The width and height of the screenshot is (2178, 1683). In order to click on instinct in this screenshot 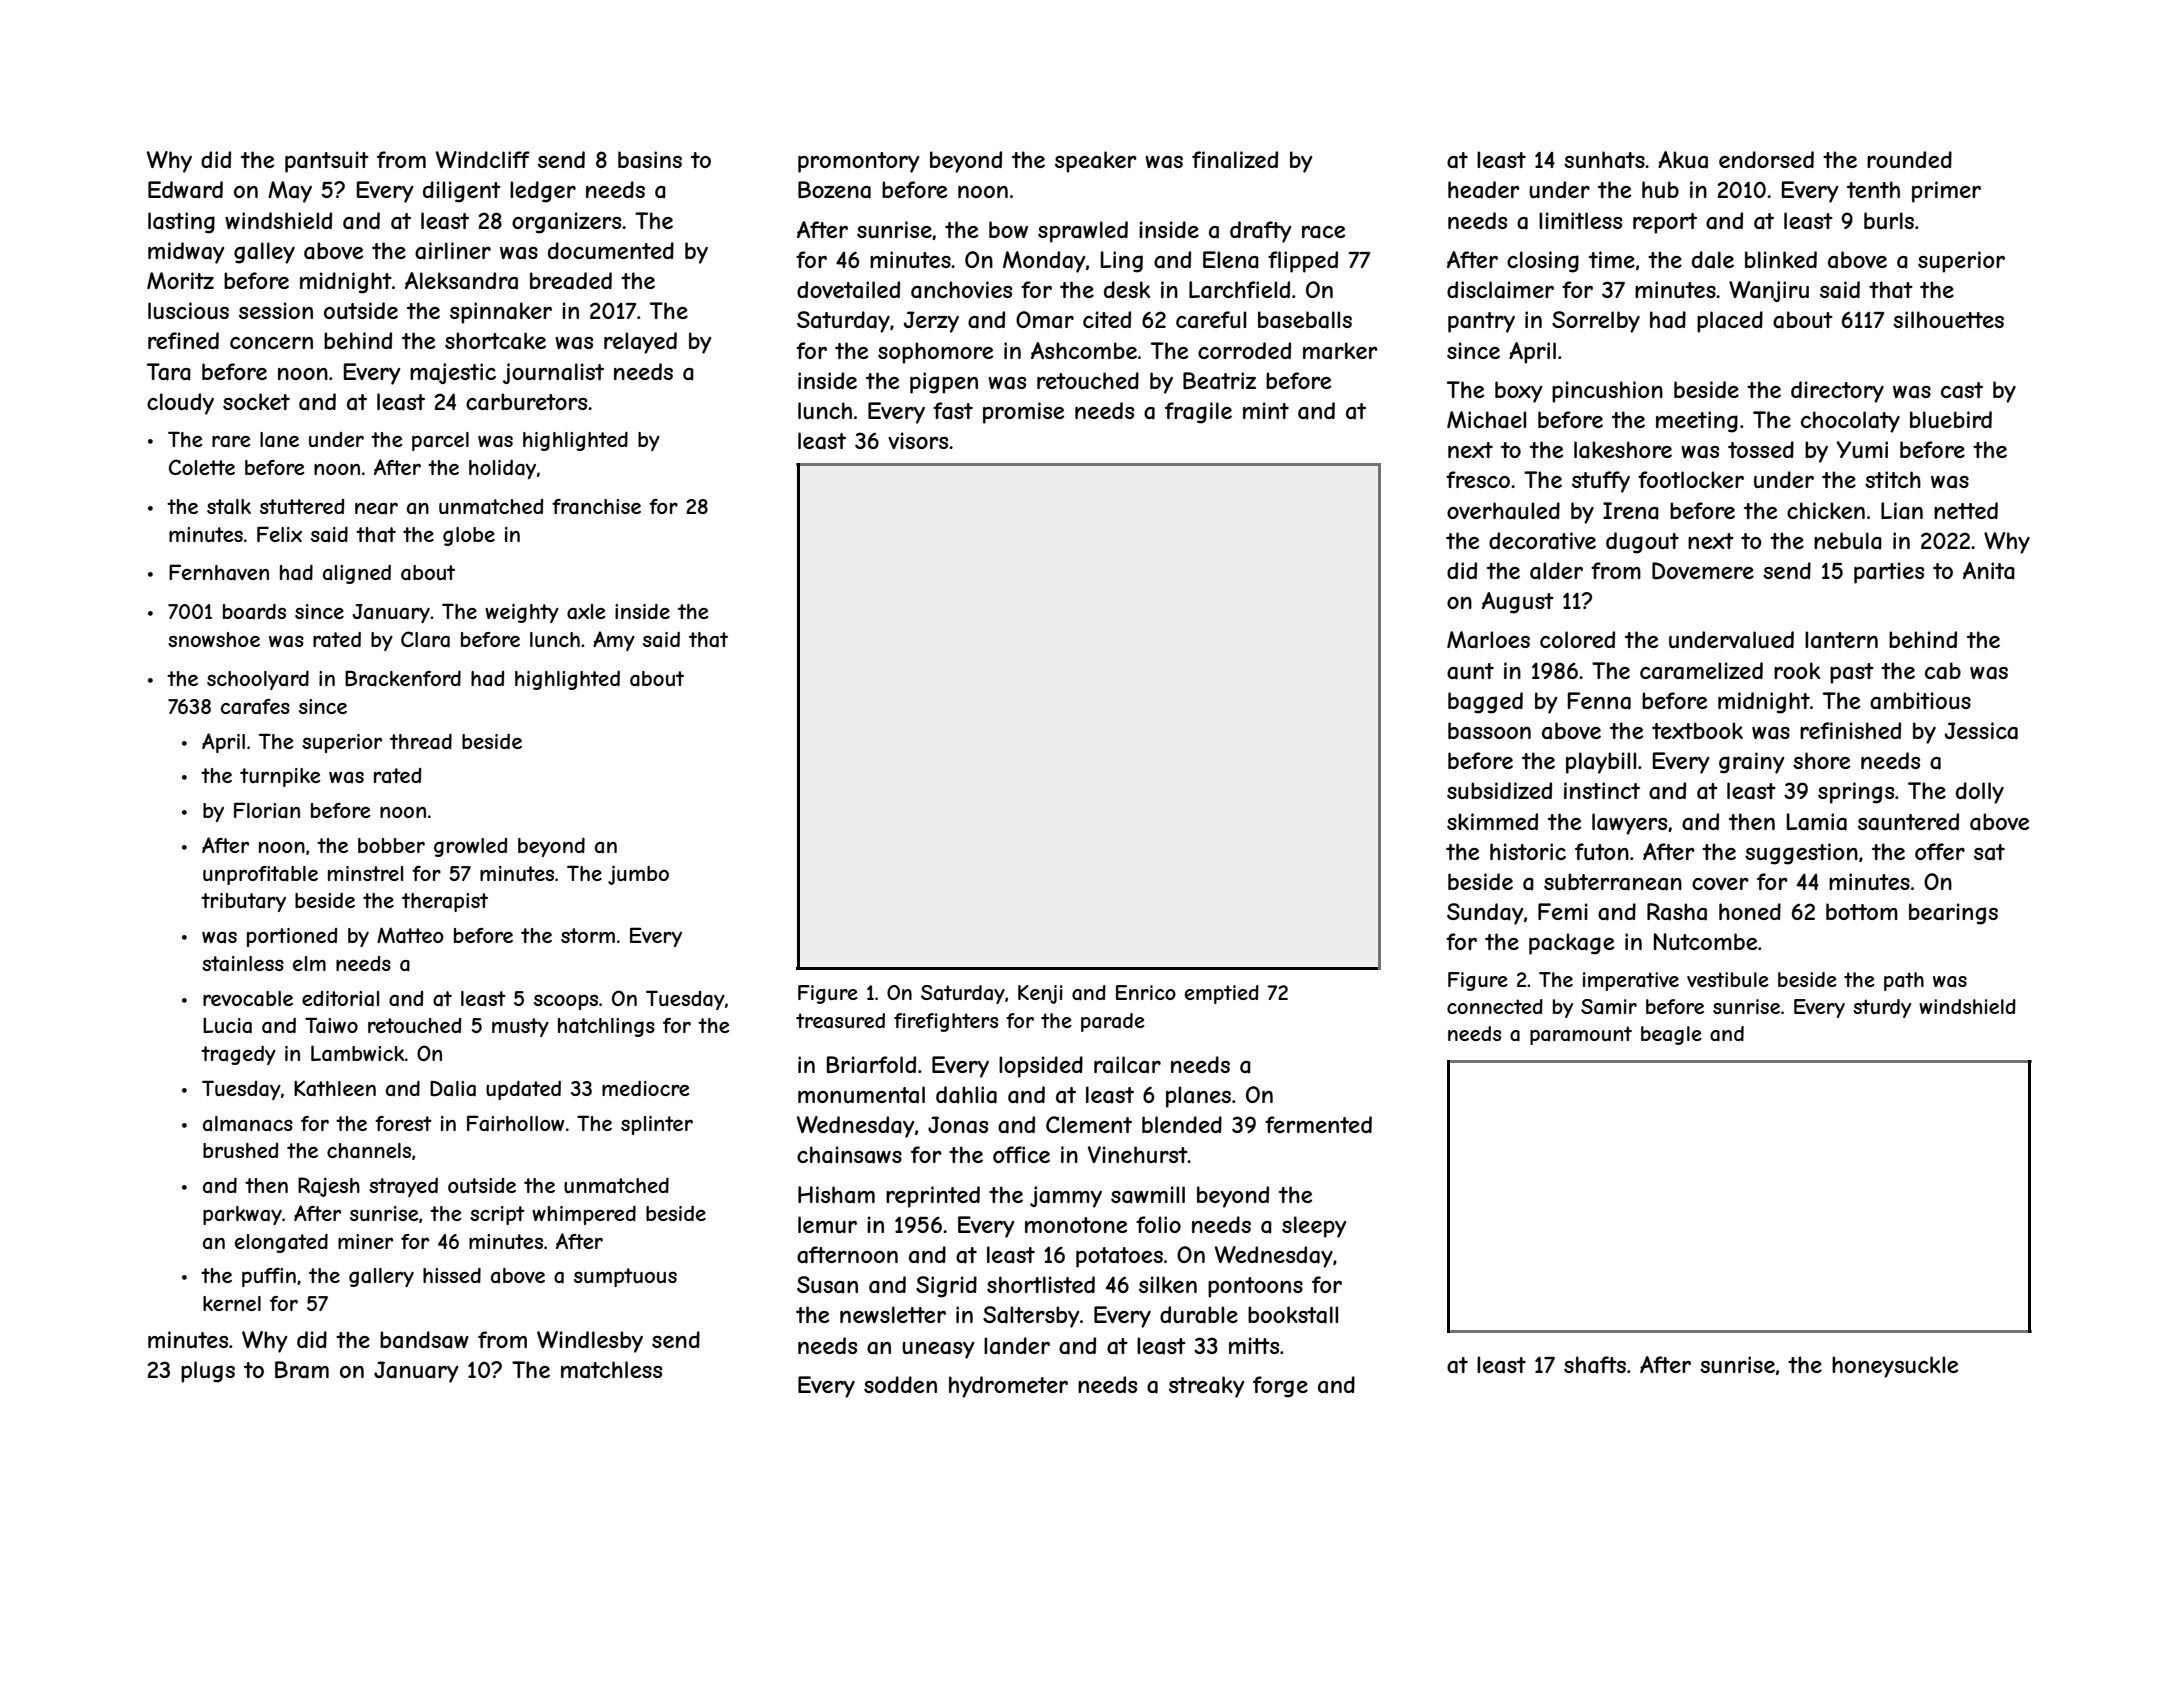, I will do `click(1602, 790)`.
